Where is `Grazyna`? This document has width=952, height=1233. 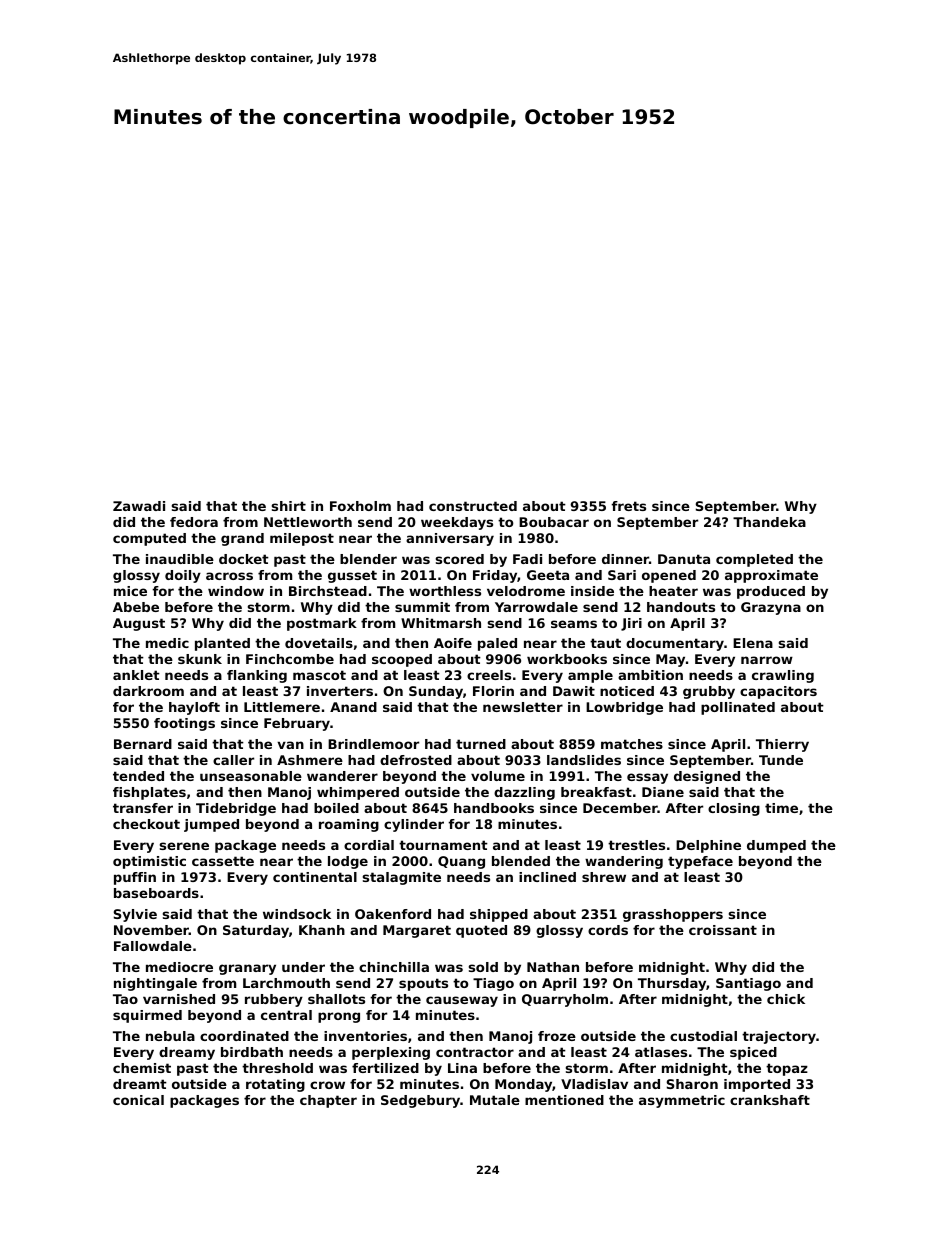
Grazyna is located at coordinates (771, 608).
